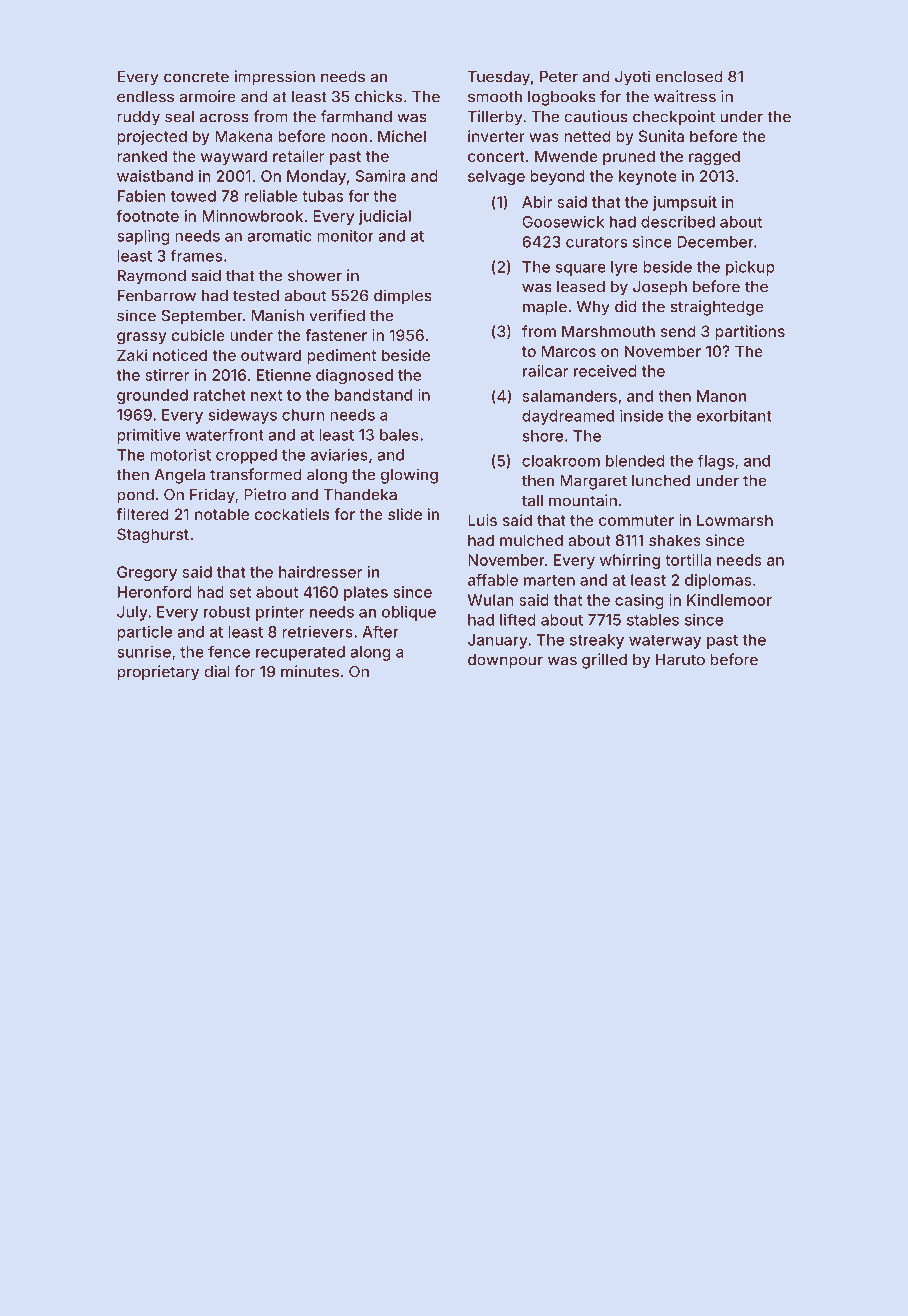  I want to click on Abir, so click(537, 202).
